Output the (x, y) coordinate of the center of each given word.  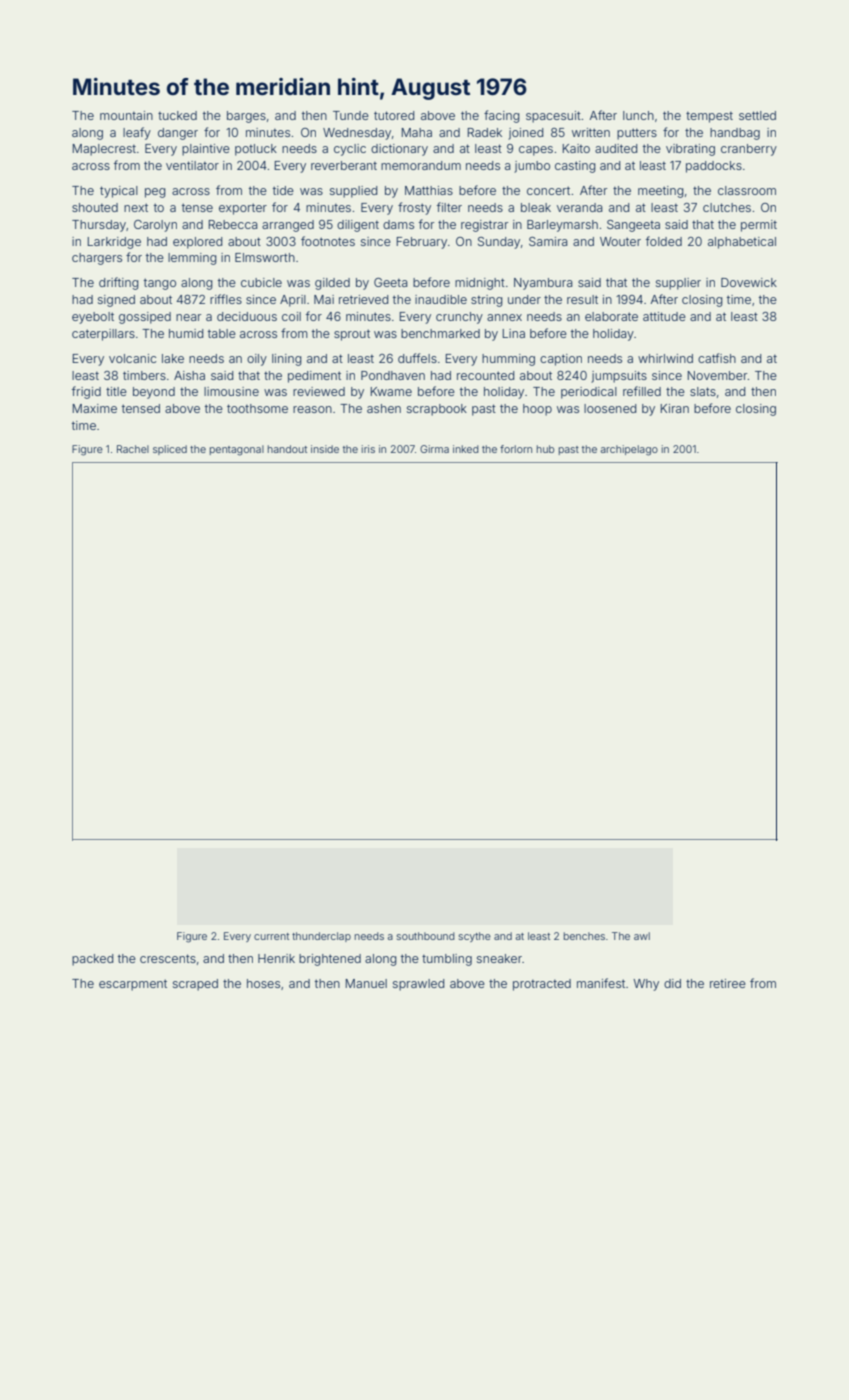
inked (466, 449)
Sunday (499, 243)
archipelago (629, 450)
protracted (542, 985)
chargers (97, 259)
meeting (661, 192)
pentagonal (237, 450)
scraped (195, 985)
